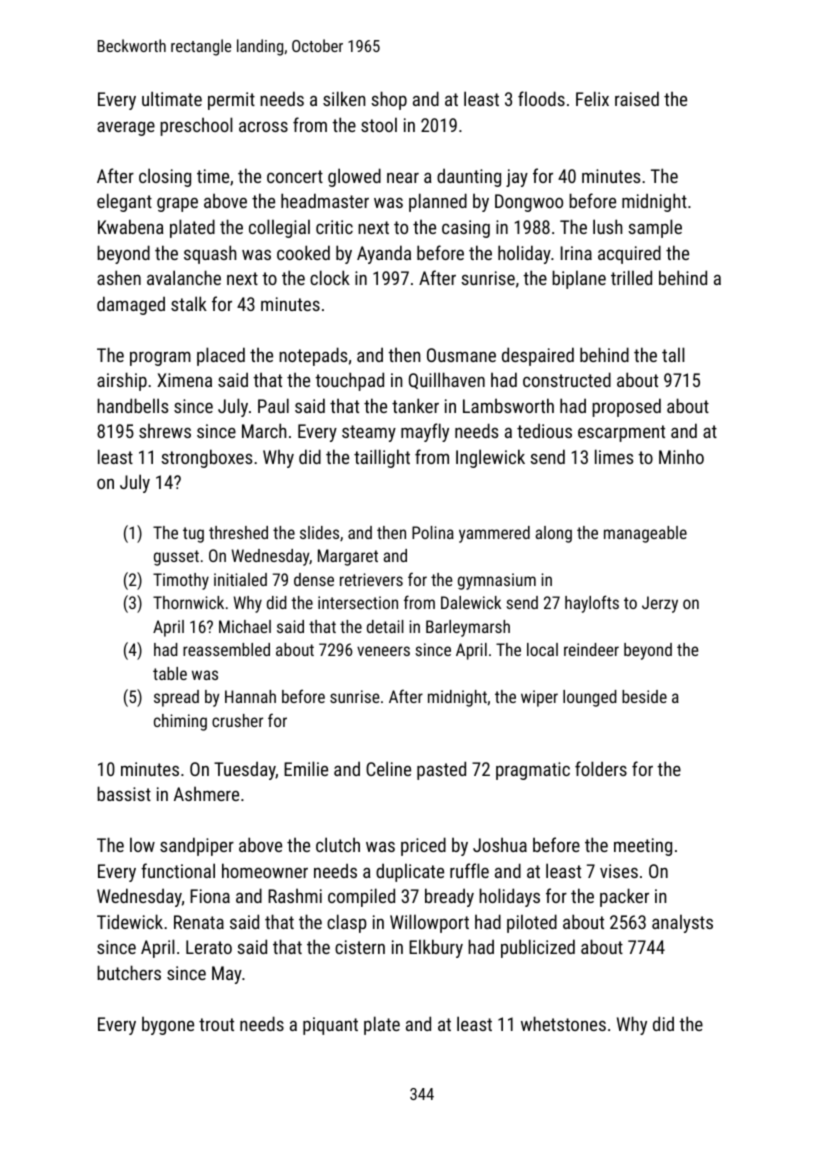 Image resolution: width=819 pixels, height=1163 pixels. What do you see at coordinates (168, 1026) in the screenshot?
I see `bygone` at bounding box center [168, 1026].
